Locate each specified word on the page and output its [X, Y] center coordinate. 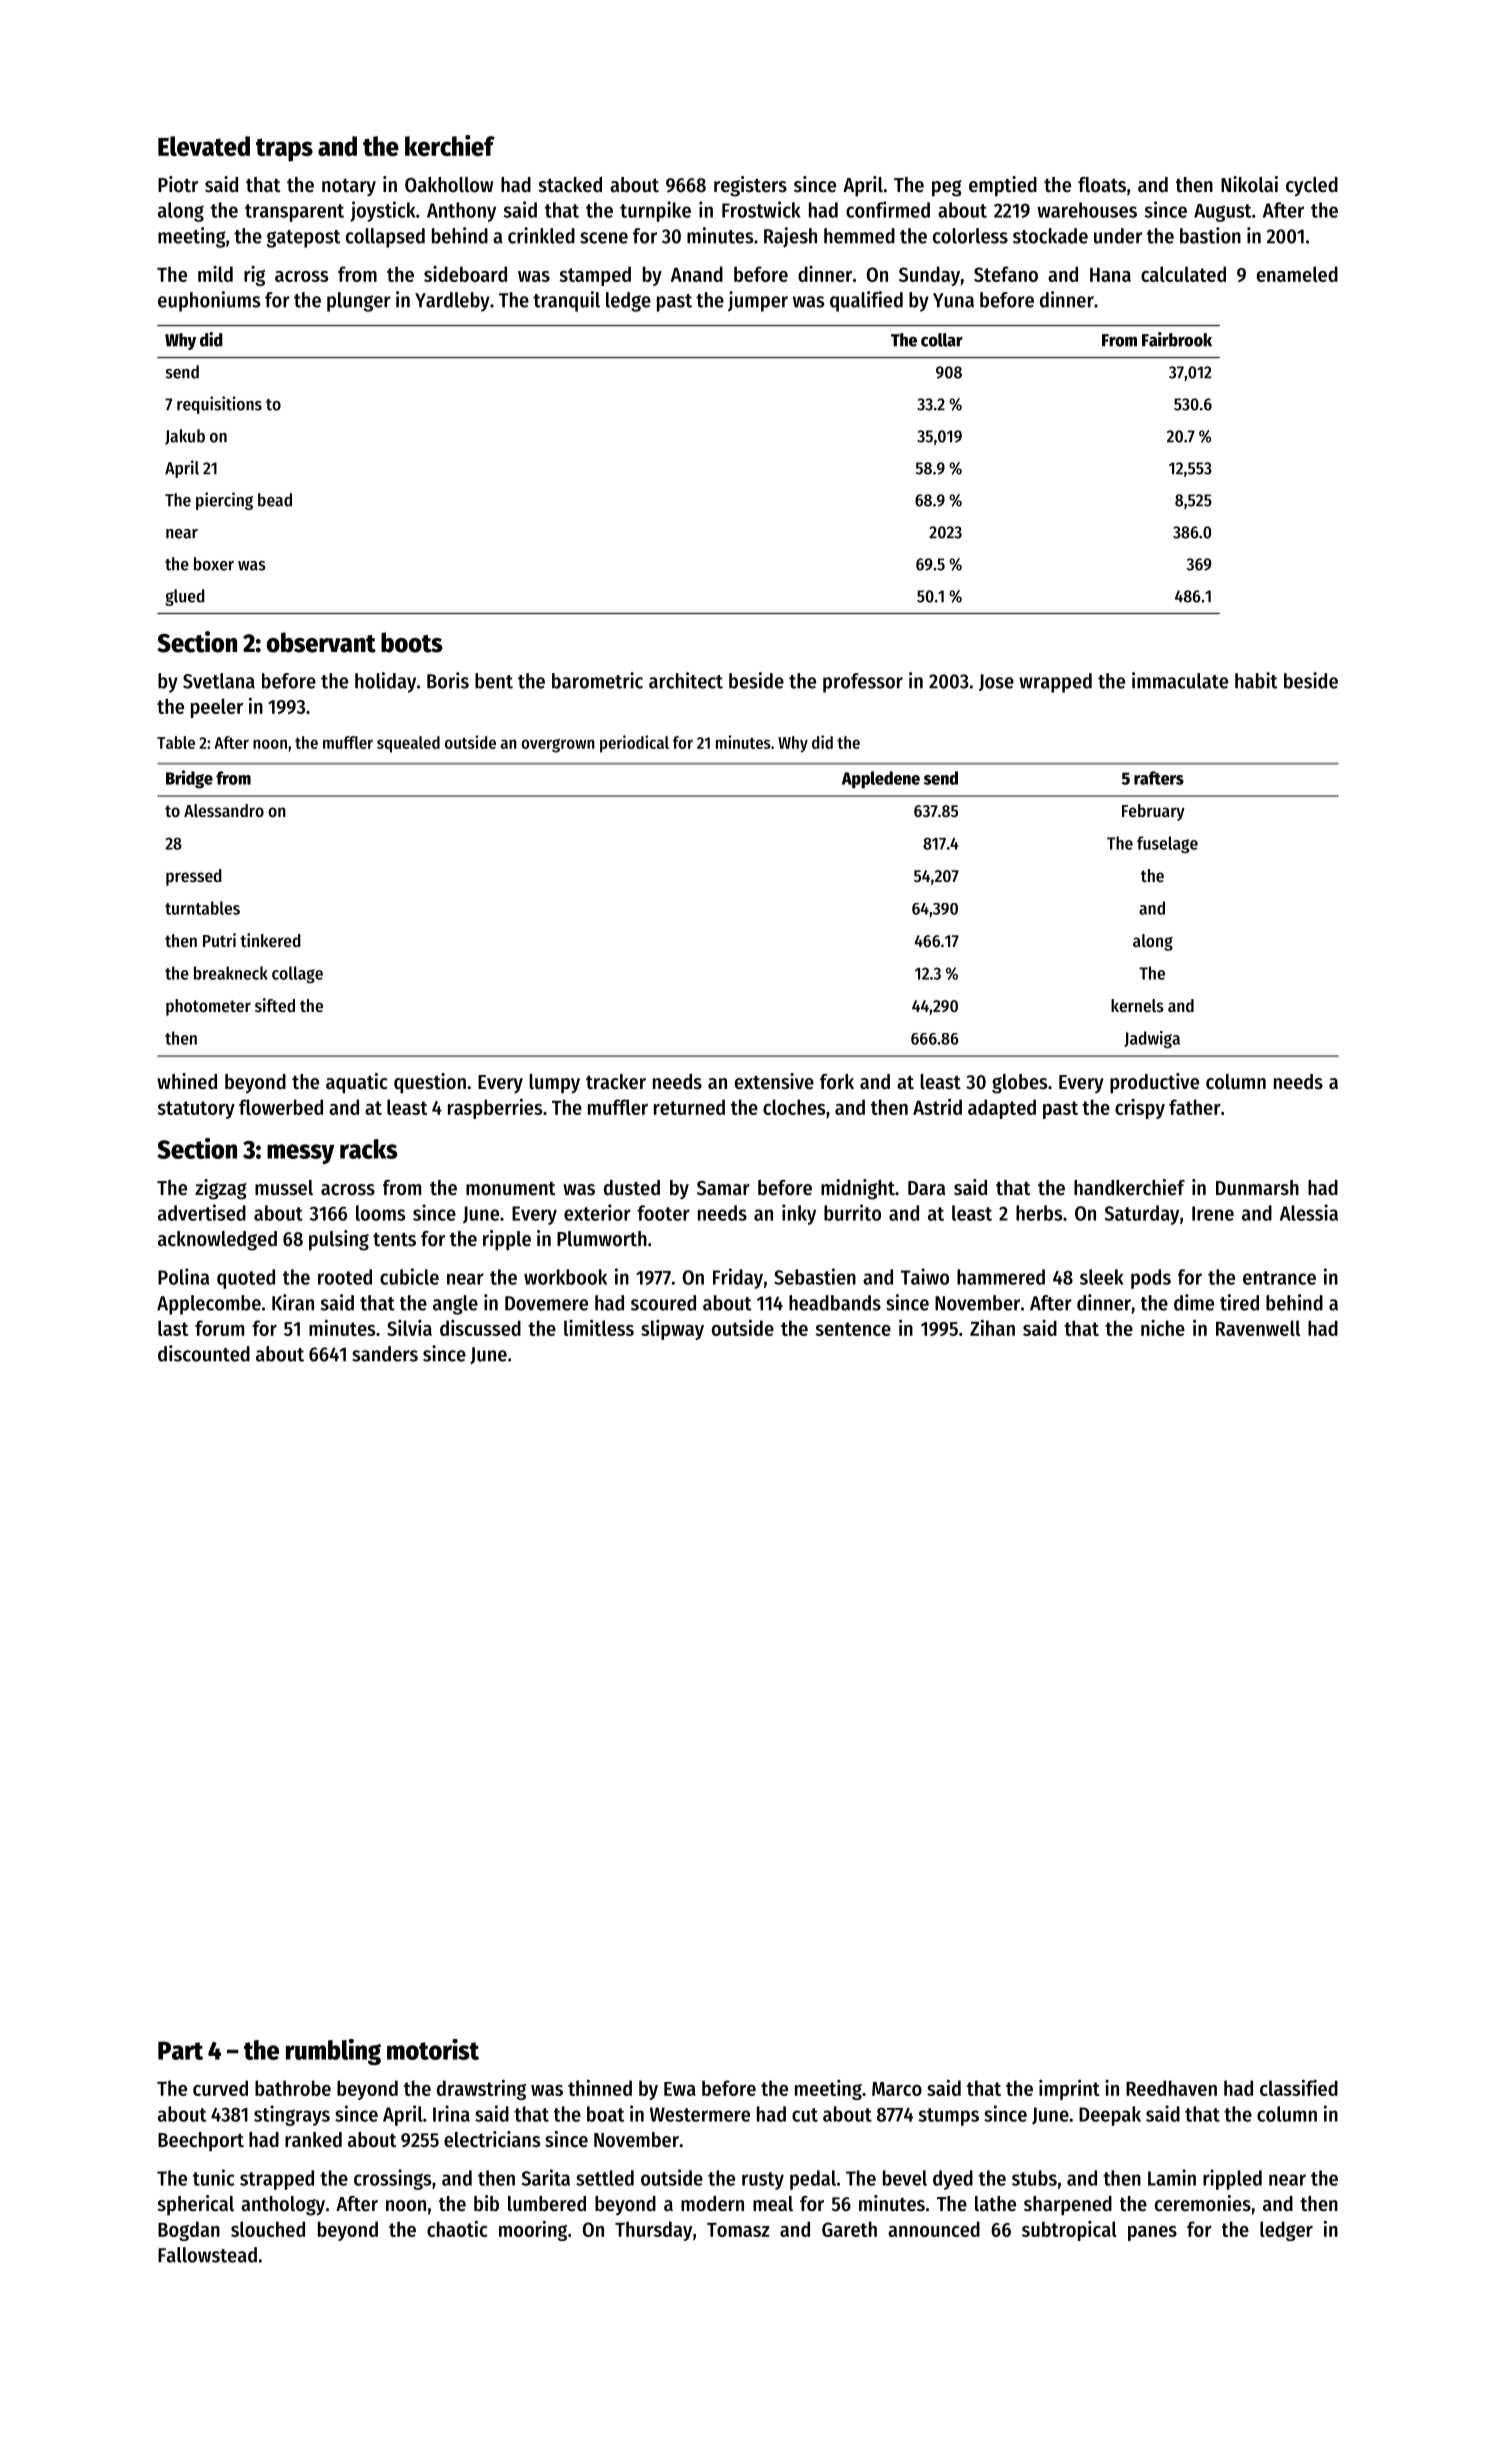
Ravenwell [1258, 1328]
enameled [1297, 274]
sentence [853, 1329]
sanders [385, 1354]
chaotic [457, 2229]
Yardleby [452, 302]
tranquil [566, 301]
